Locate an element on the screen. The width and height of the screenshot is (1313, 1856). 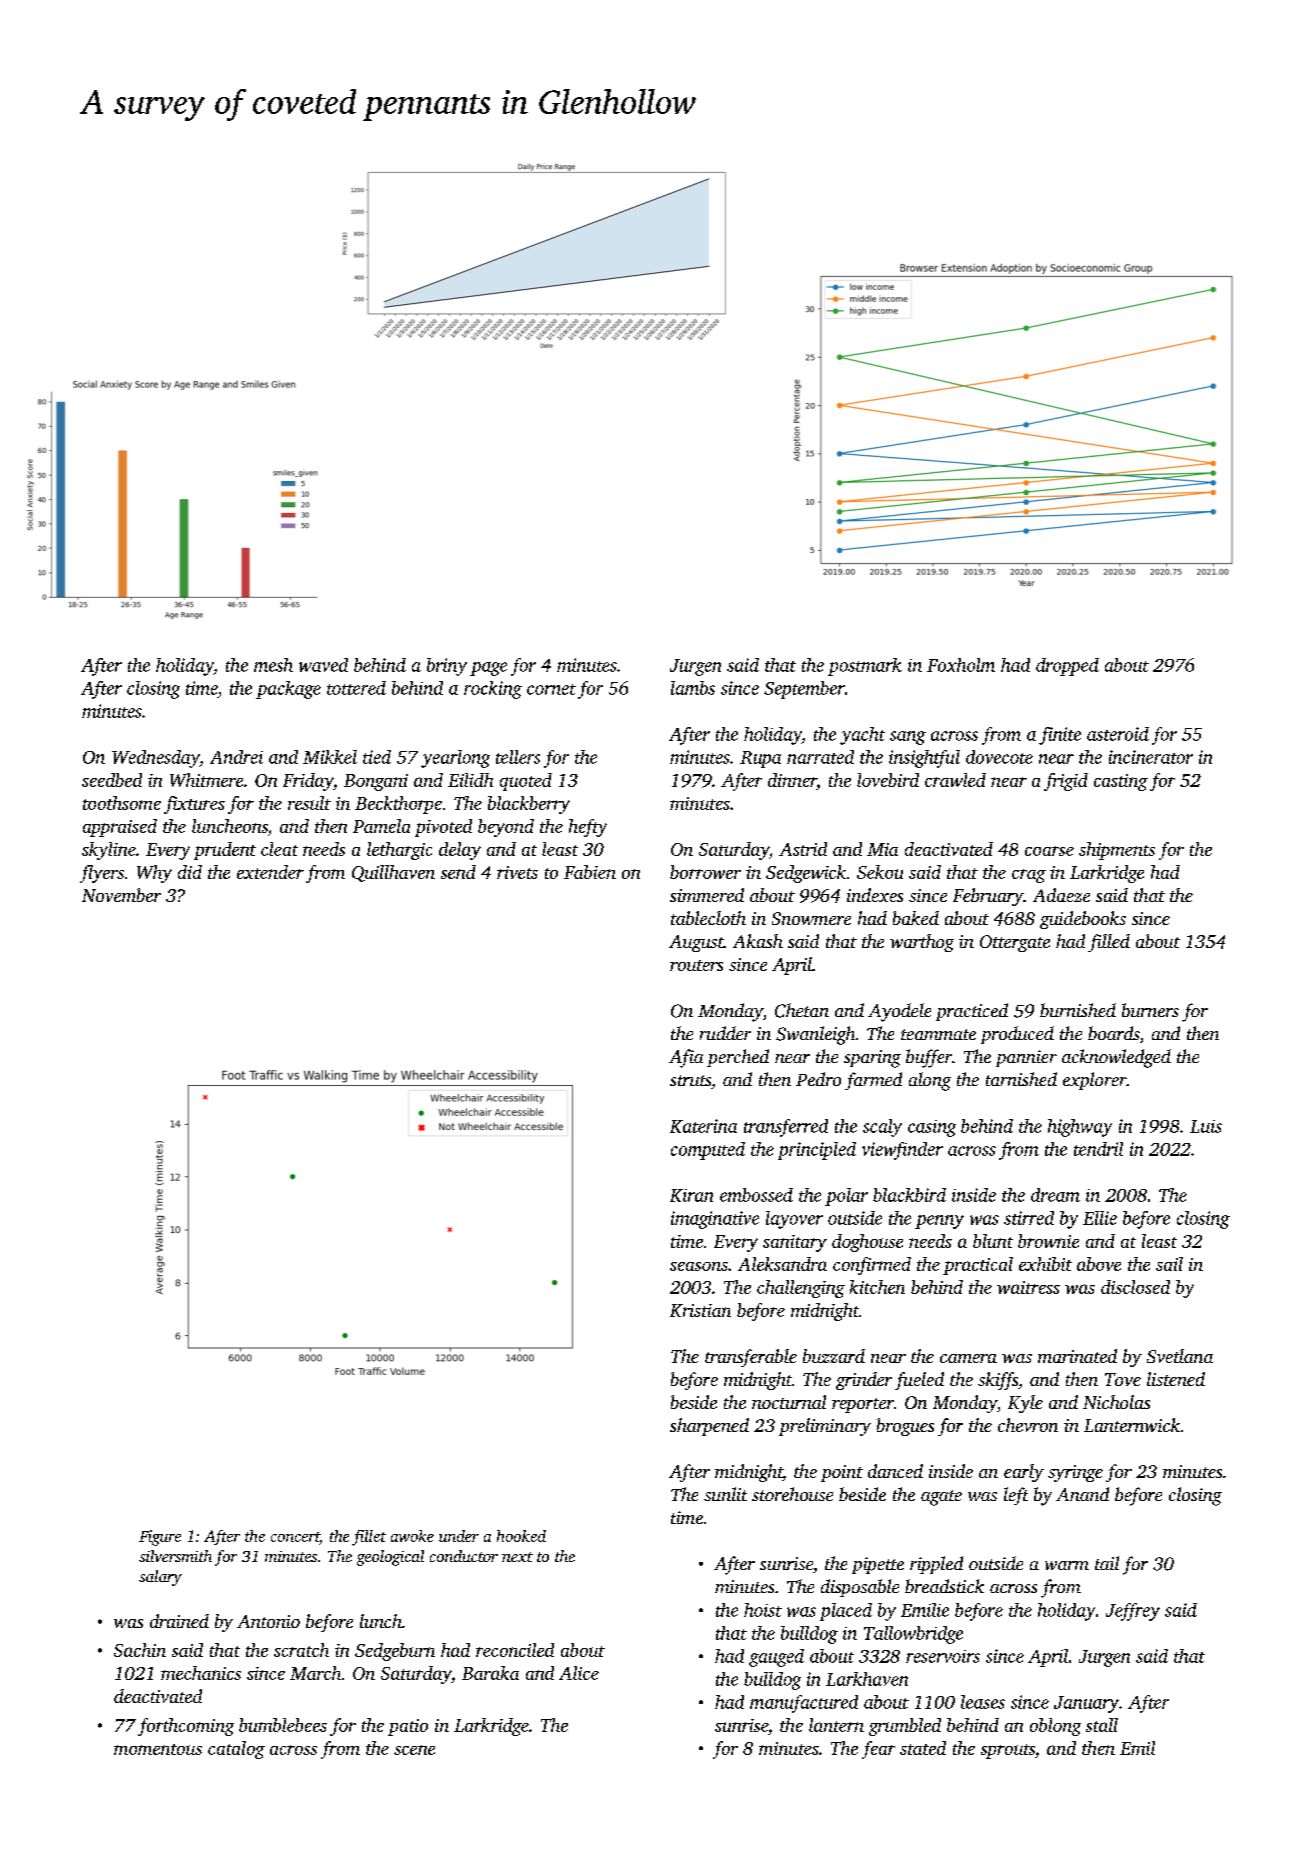
sprouts is located at coordinates (1008, 1751).
